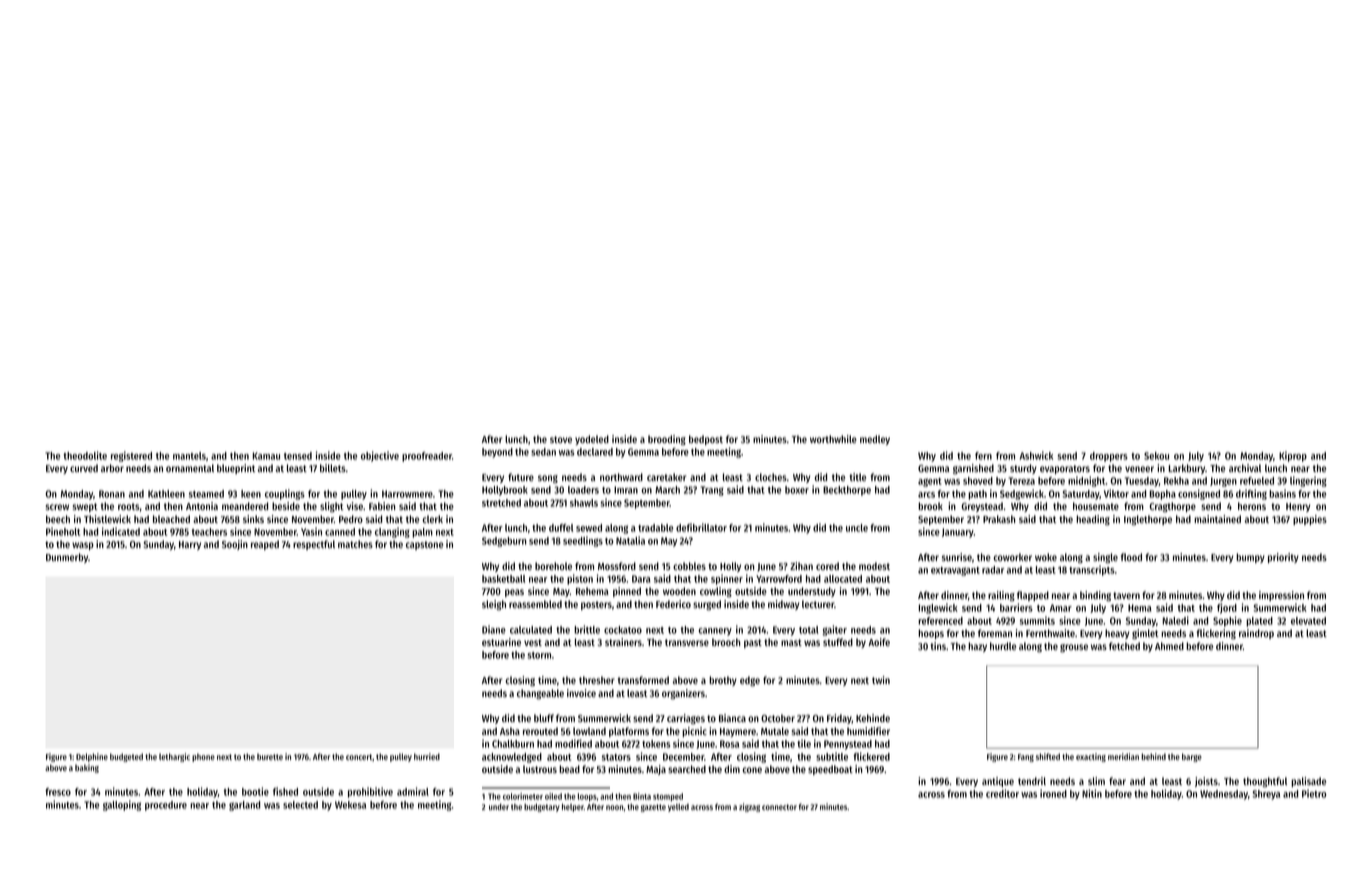 The image size is (1372, 887). Describe the element at coordinates (58, 792) in the screenshot. I see `fresco` at that location.
